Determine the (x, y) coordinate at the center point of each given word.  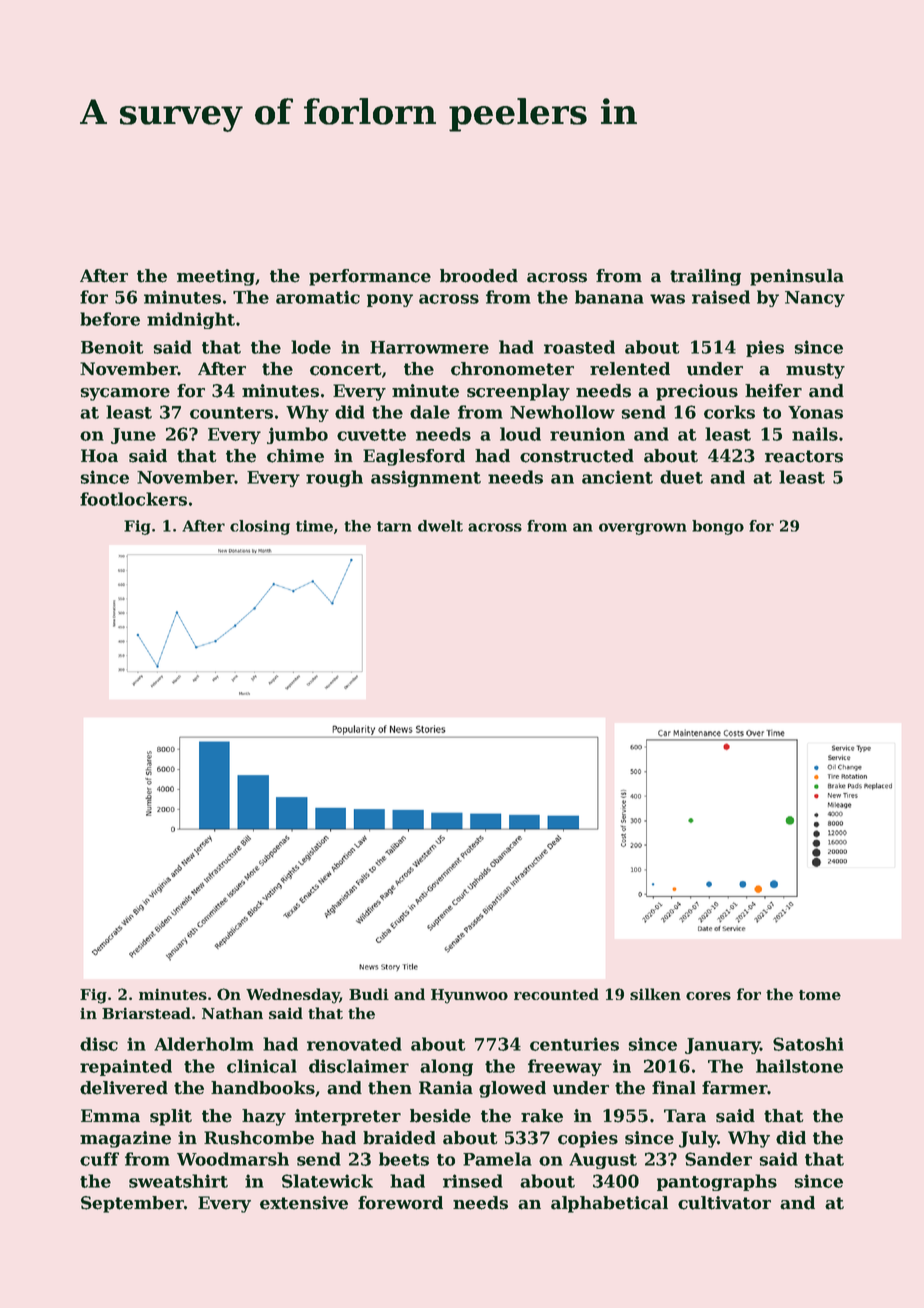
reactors (804, 456)
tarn (394, 526)
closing (260, 527)
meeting (216, 277)
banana (609, 297)
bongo (718, 527)
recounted (556, 994)
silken (655, 994)
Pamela (497, 1159)
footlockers (133, 499)
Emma (110, 1116)
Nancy (815, 299)
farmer (734, 1088)
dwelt (440, 526)
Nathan (232, 1013)
